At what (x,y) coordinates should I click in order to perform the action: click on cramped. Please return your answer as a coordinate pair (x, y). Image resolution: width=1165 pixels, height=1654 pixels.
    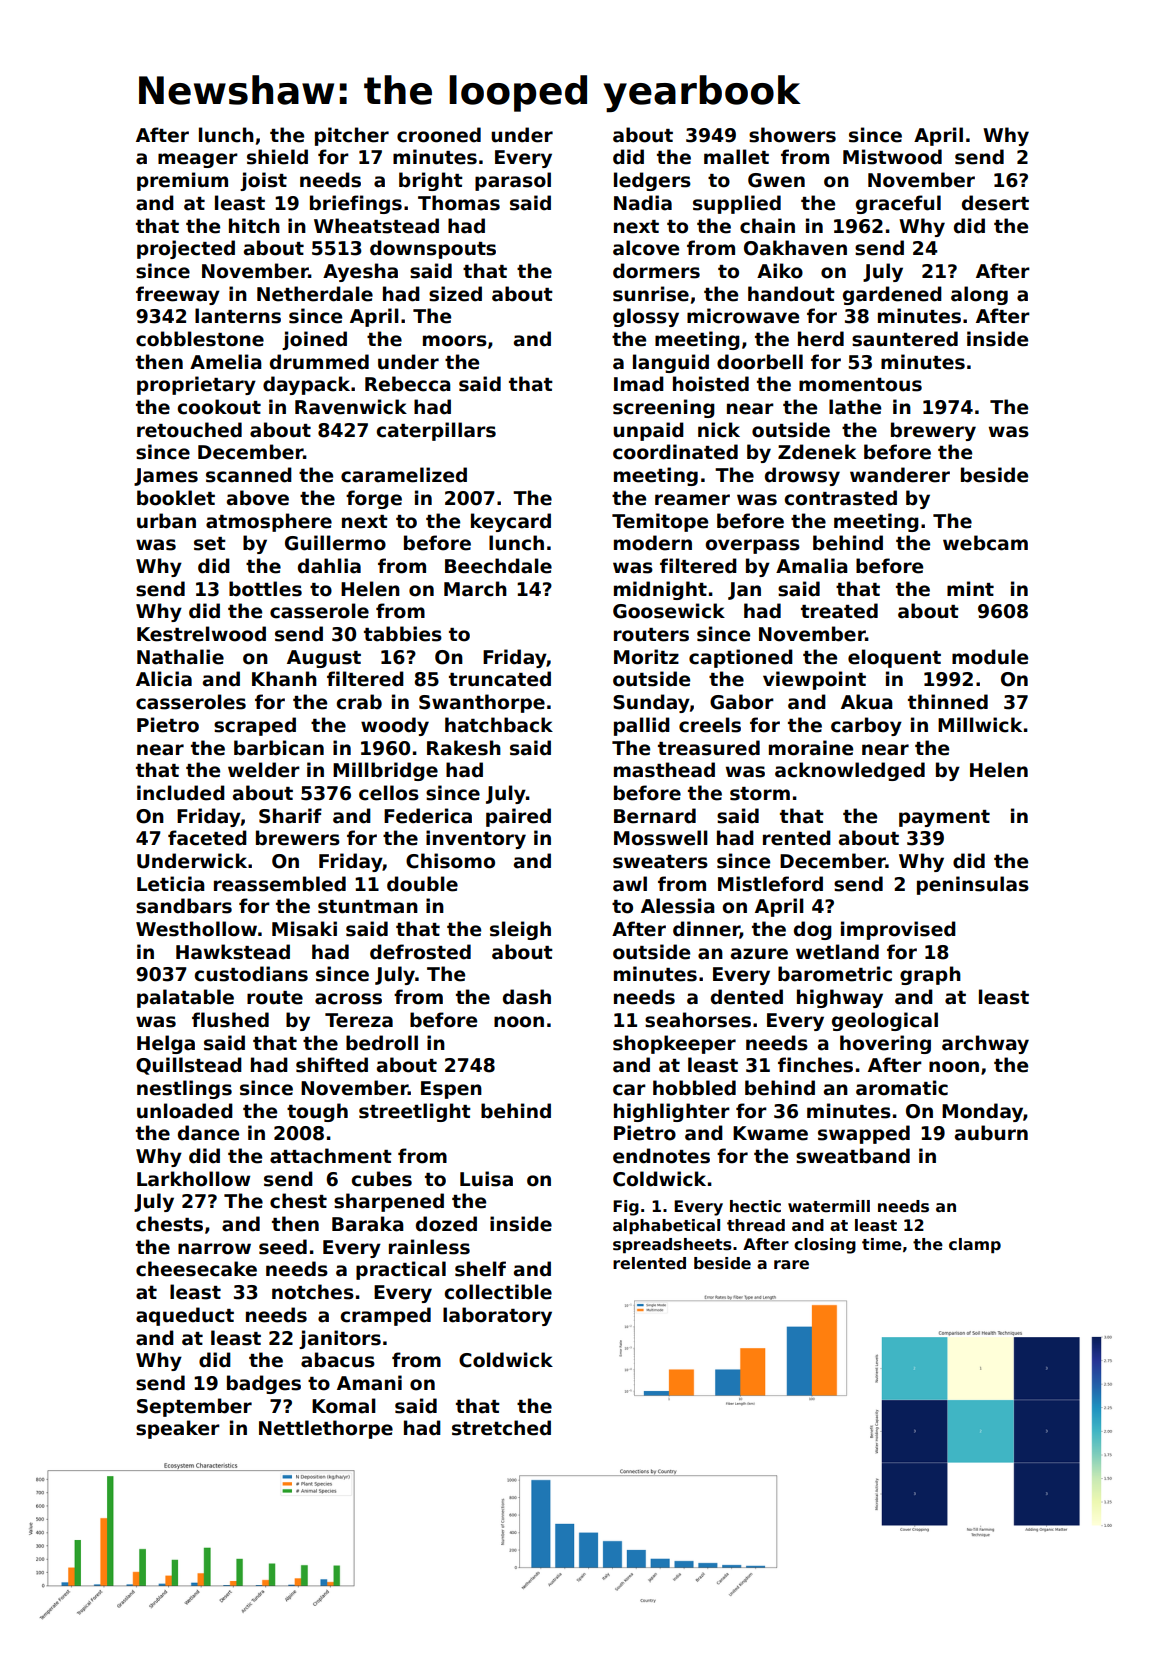
    Looking at the image, I should click on (385, 1316).
